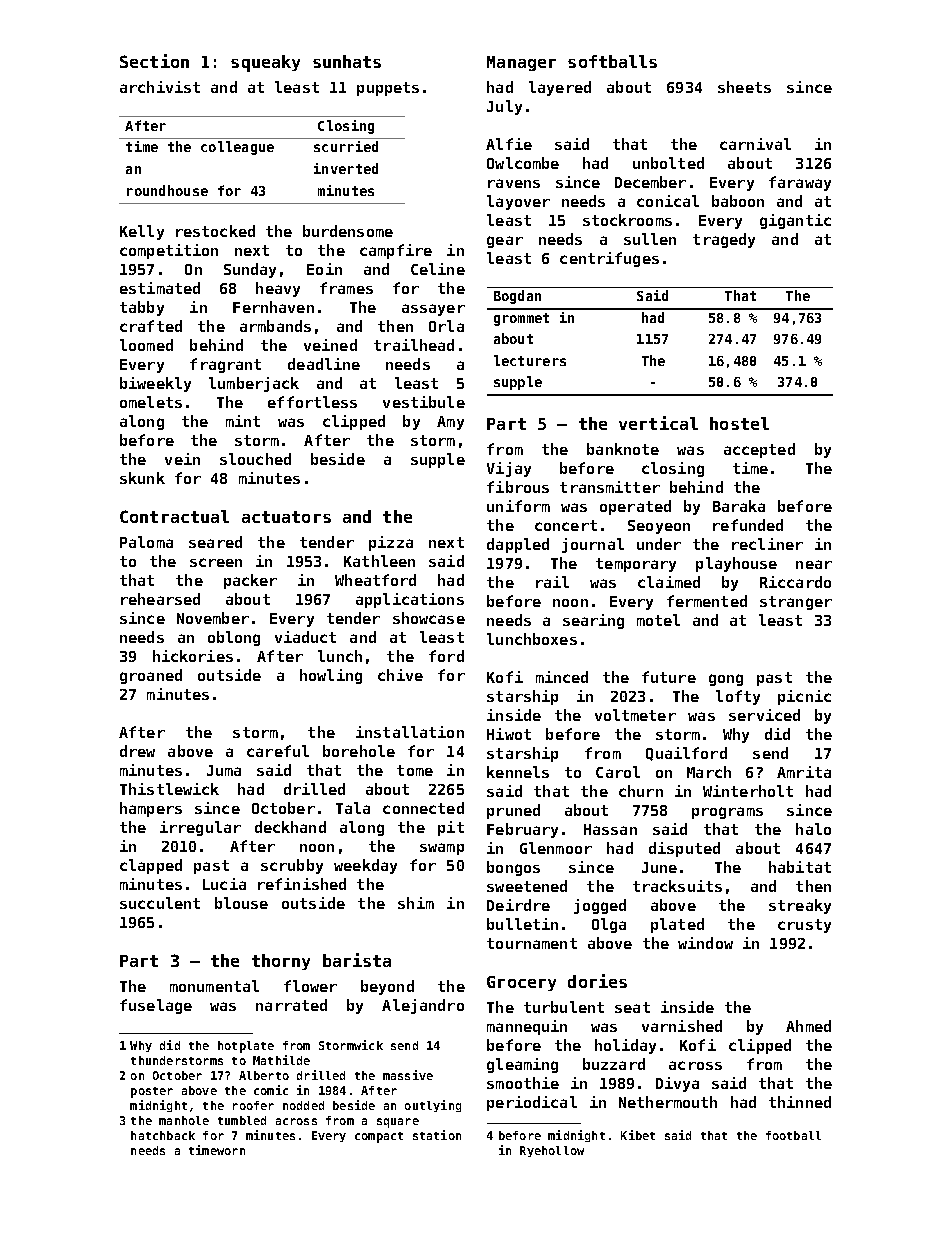 The image size is (952, 1233). Describe the element at coordinates (659, 867) in the document. I see `June` at that location.
